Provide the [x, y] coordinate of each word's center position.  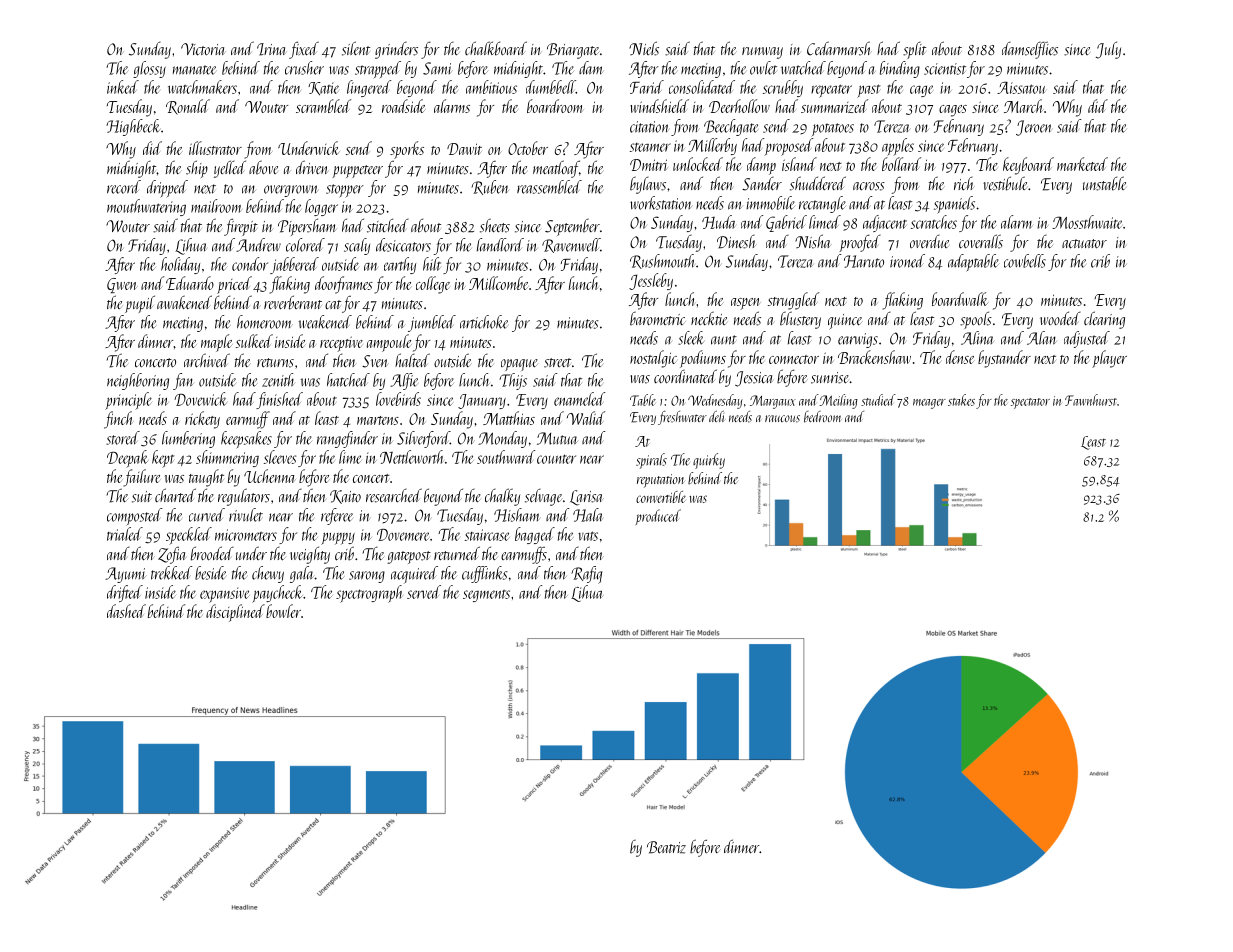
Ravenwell [571, 245]
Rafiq [587, 575]
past [869, 91]
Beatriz [666, 847]
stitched [388, 225]
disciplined [235, 613]
